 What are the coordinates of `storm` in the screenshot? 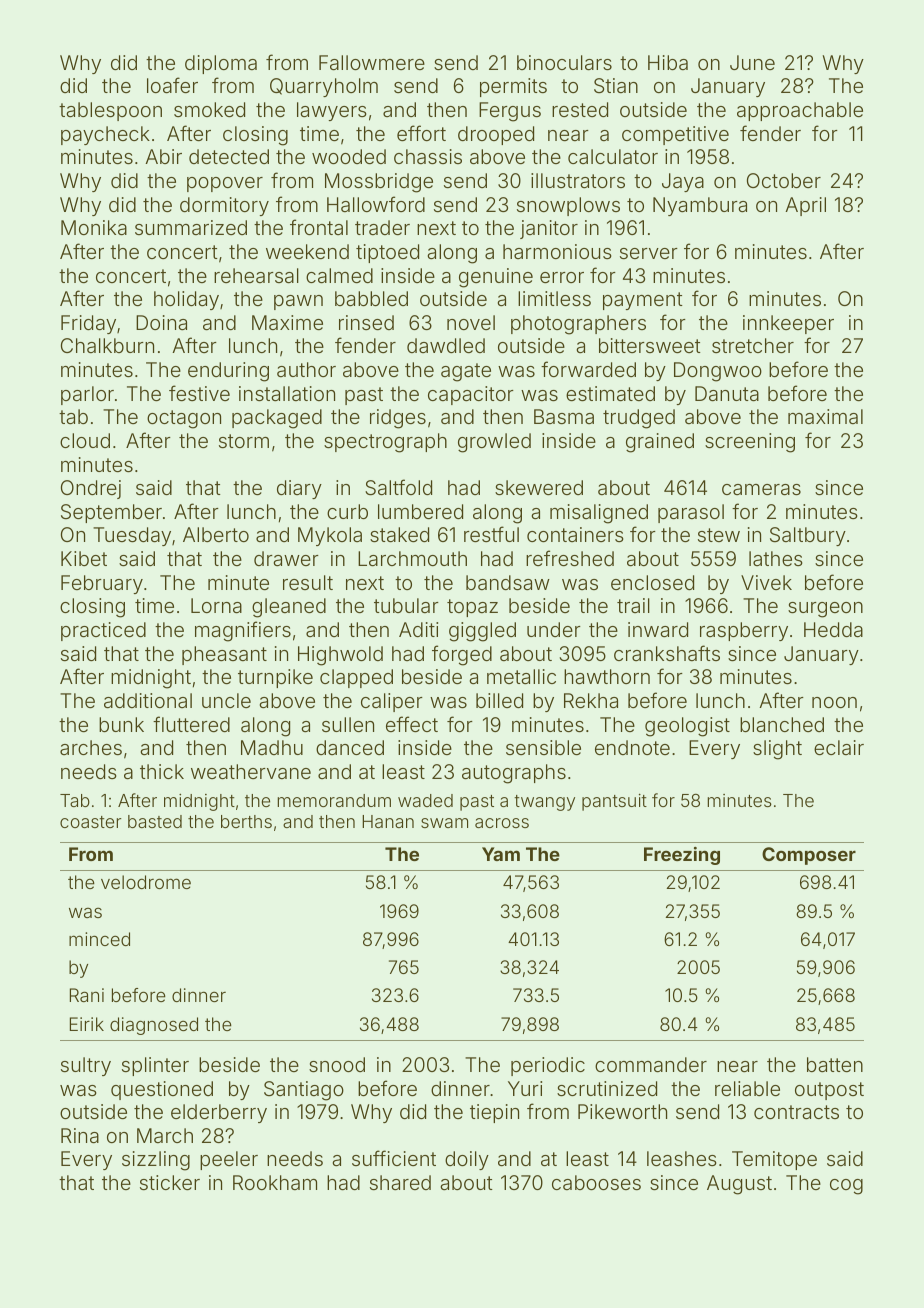 It's located at (244, 441).
